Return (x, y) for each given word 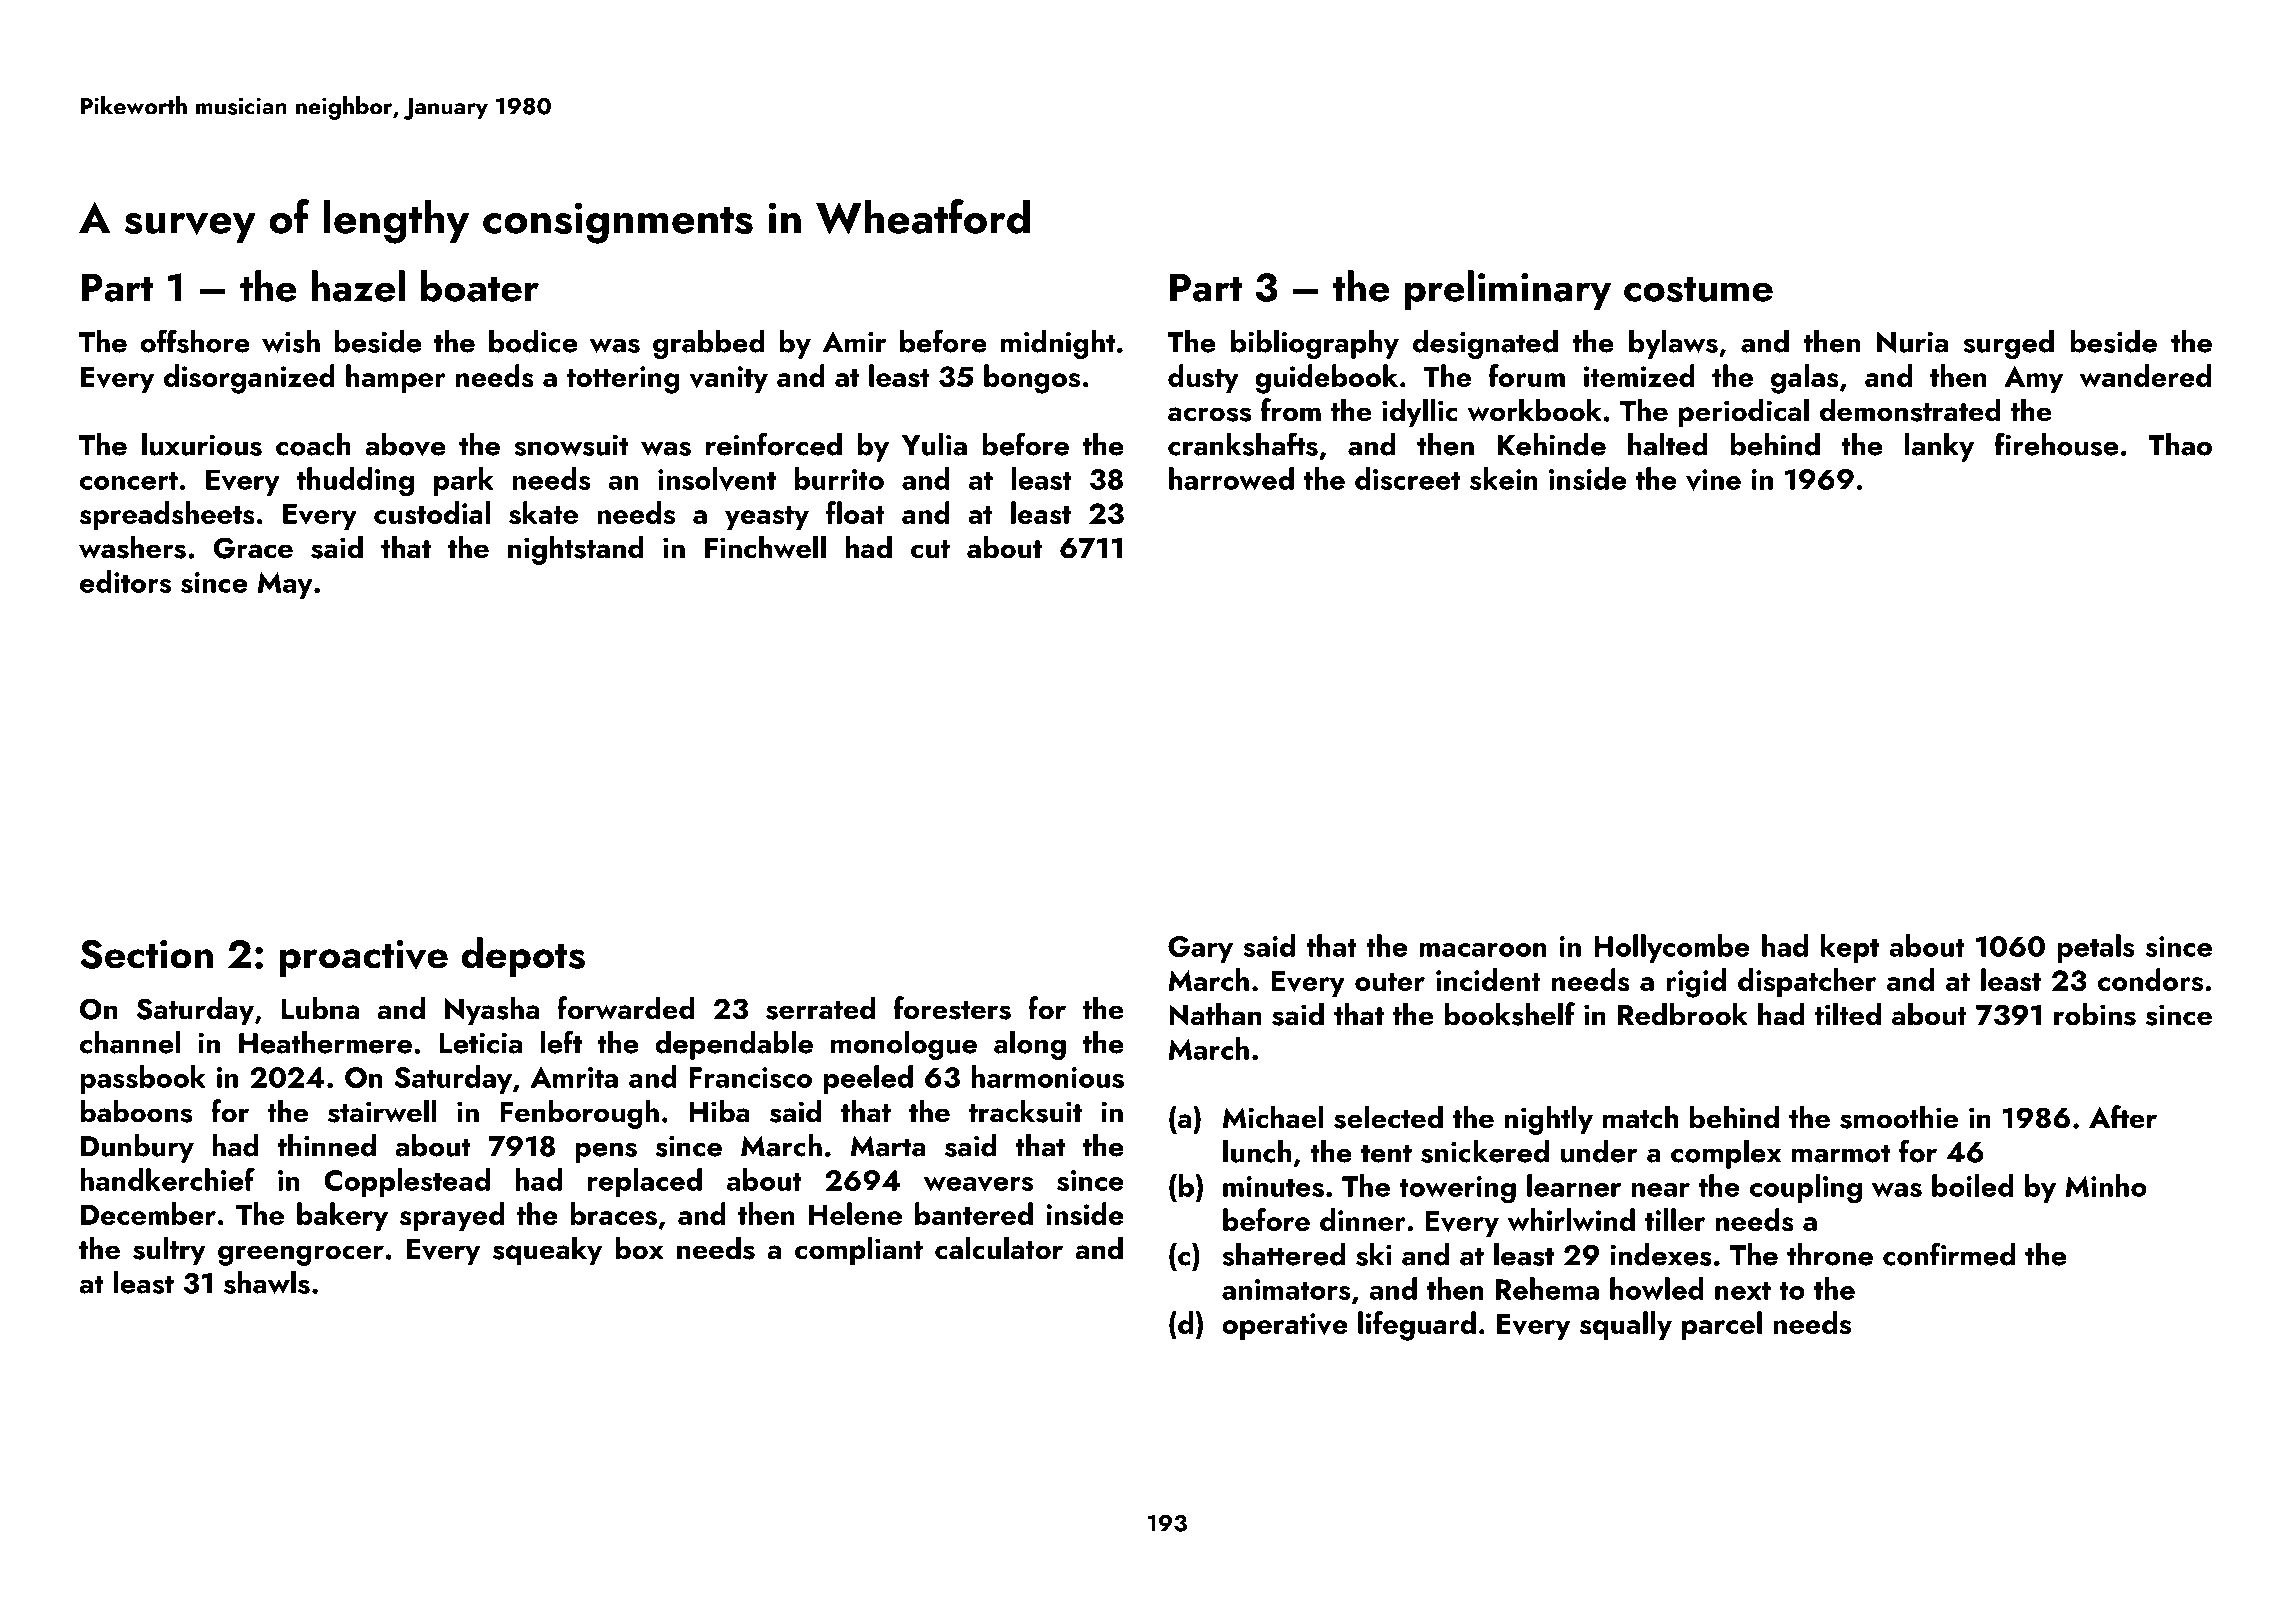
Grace (253, 548)
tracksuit (1025, 1111)
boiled (1972, 1185)
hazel (358, 286)
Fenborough (579, 1114)
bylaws (1673, 344)
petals (2096, 948)
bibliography (1315, 344)
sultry (169, 1251)
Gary (1200, 949)
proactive (364, 958)
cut (930, 549)
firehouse (2056, 444)
